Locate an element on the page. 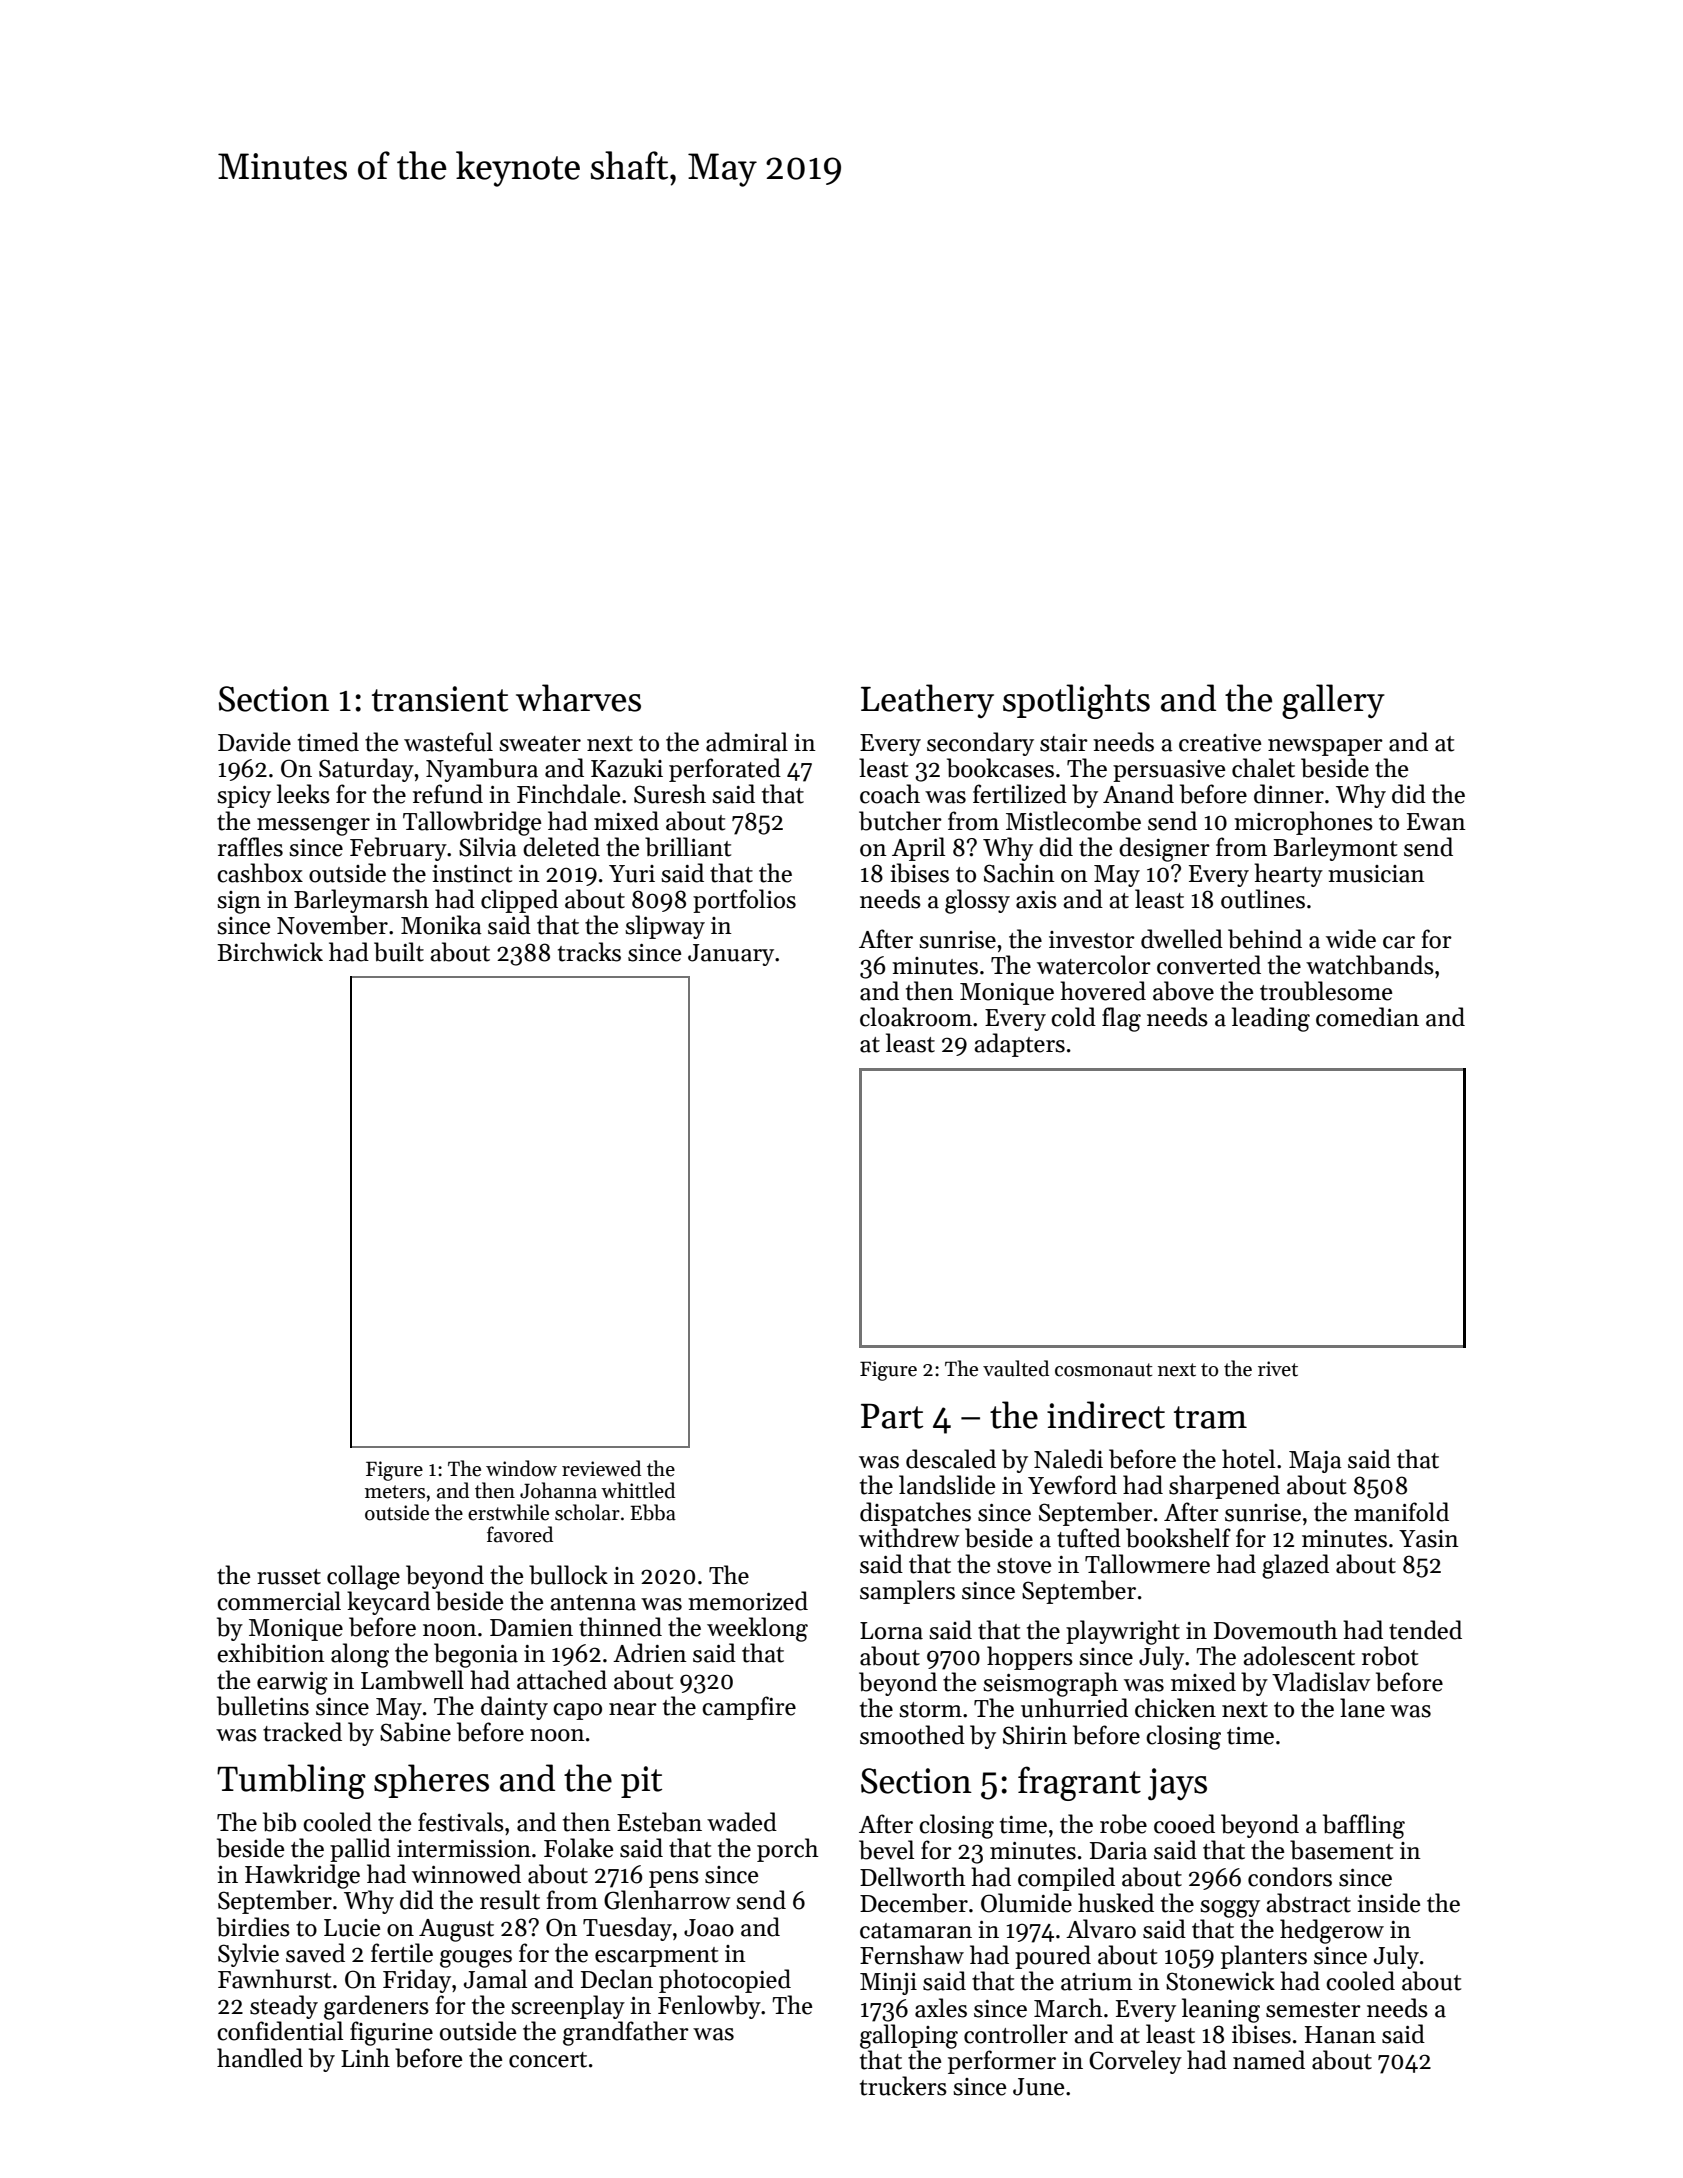 The height and width of the image is (2178, 1683). tram is located at coordinates (1210, 1417).
